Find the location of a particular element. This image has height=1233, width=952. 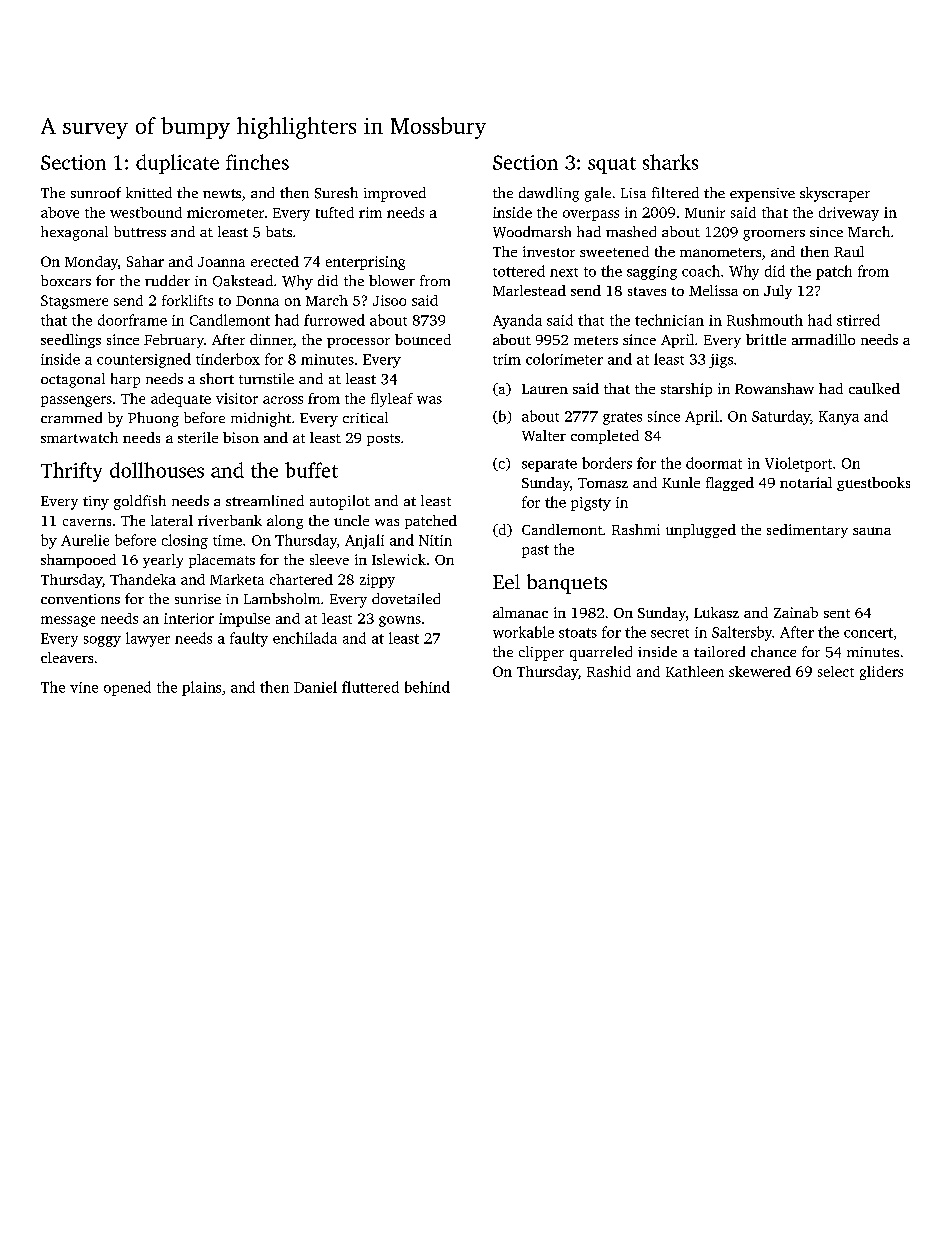

behind is located at coordinates (427, 687).
